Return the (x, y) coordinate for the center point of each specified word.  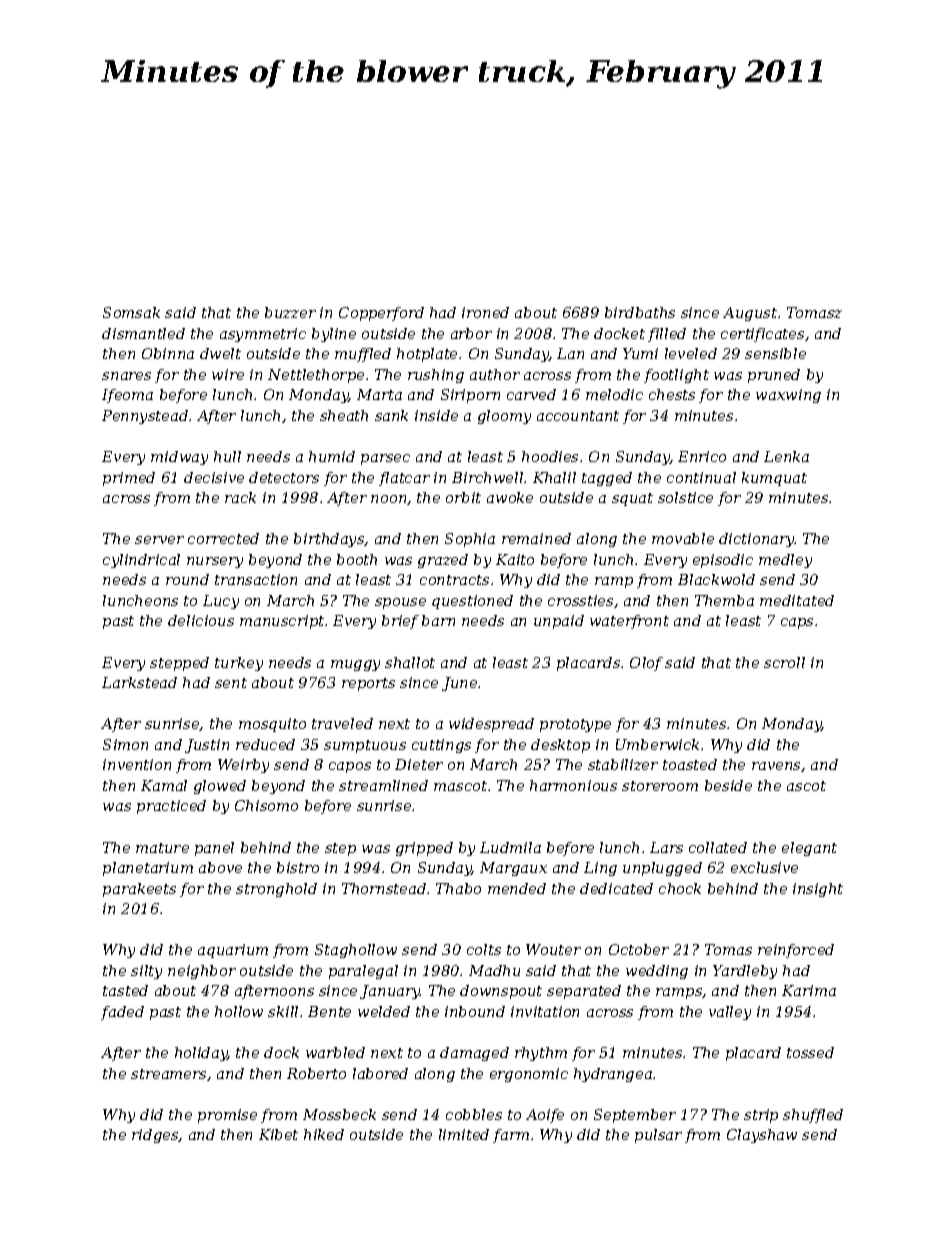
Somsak (131, 312)
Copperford (381, 314)
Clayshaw (762, 1136)
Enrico (702, 456)
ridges (155, 1136)
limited (464, 1134)
